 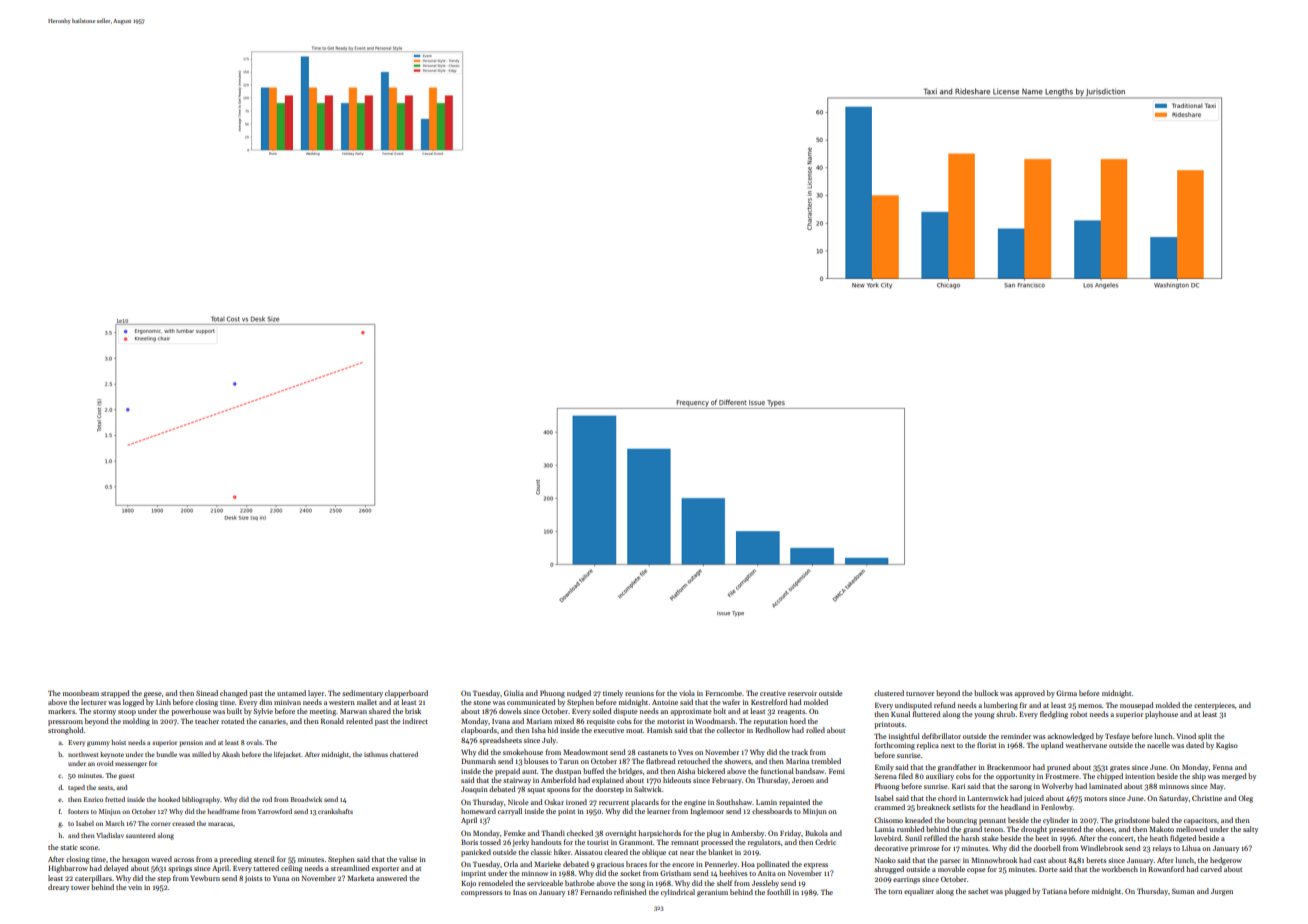 I want to click on blouses, so click(x=536, y=761).
